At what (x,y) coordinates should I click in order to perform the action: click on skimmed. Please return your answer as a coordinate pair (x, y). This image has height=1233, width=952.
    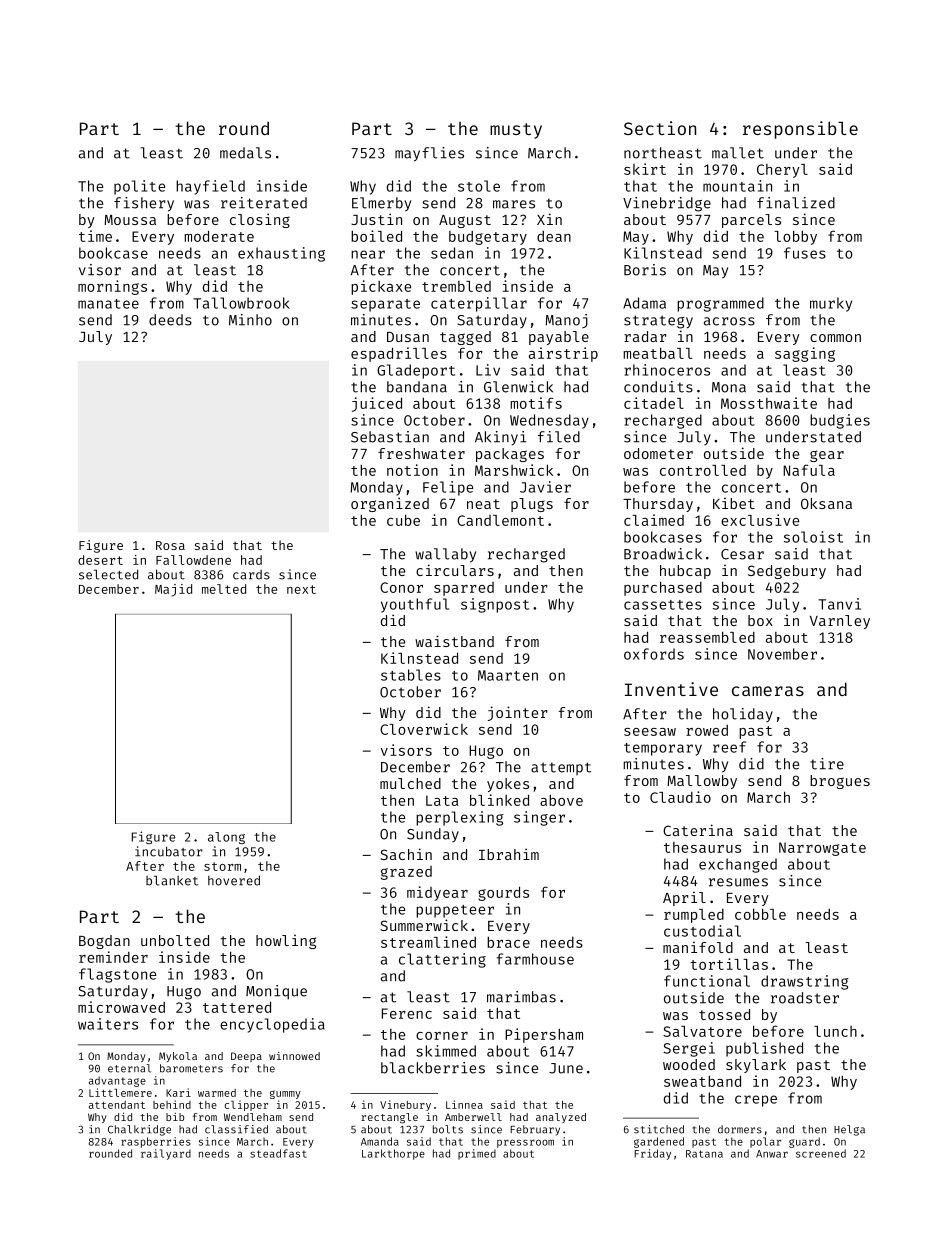
    Looking at the image, I should click on (446, 1051).
